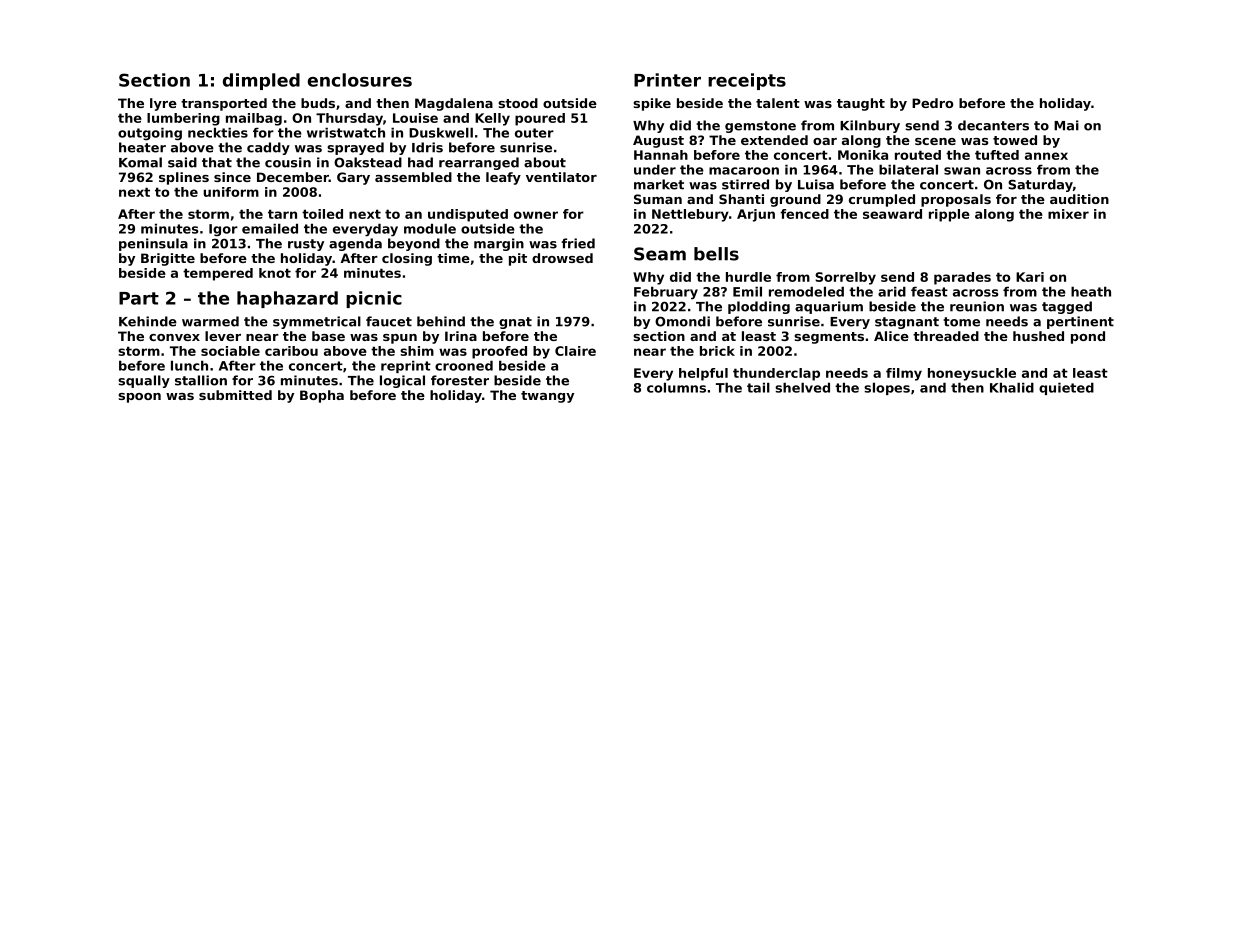 The height and width of the screenshot is (952, 1233). What do you see at coordinates (201, 380) in the screenshot?
I see `stallion` at bounding box center [201, 380].
